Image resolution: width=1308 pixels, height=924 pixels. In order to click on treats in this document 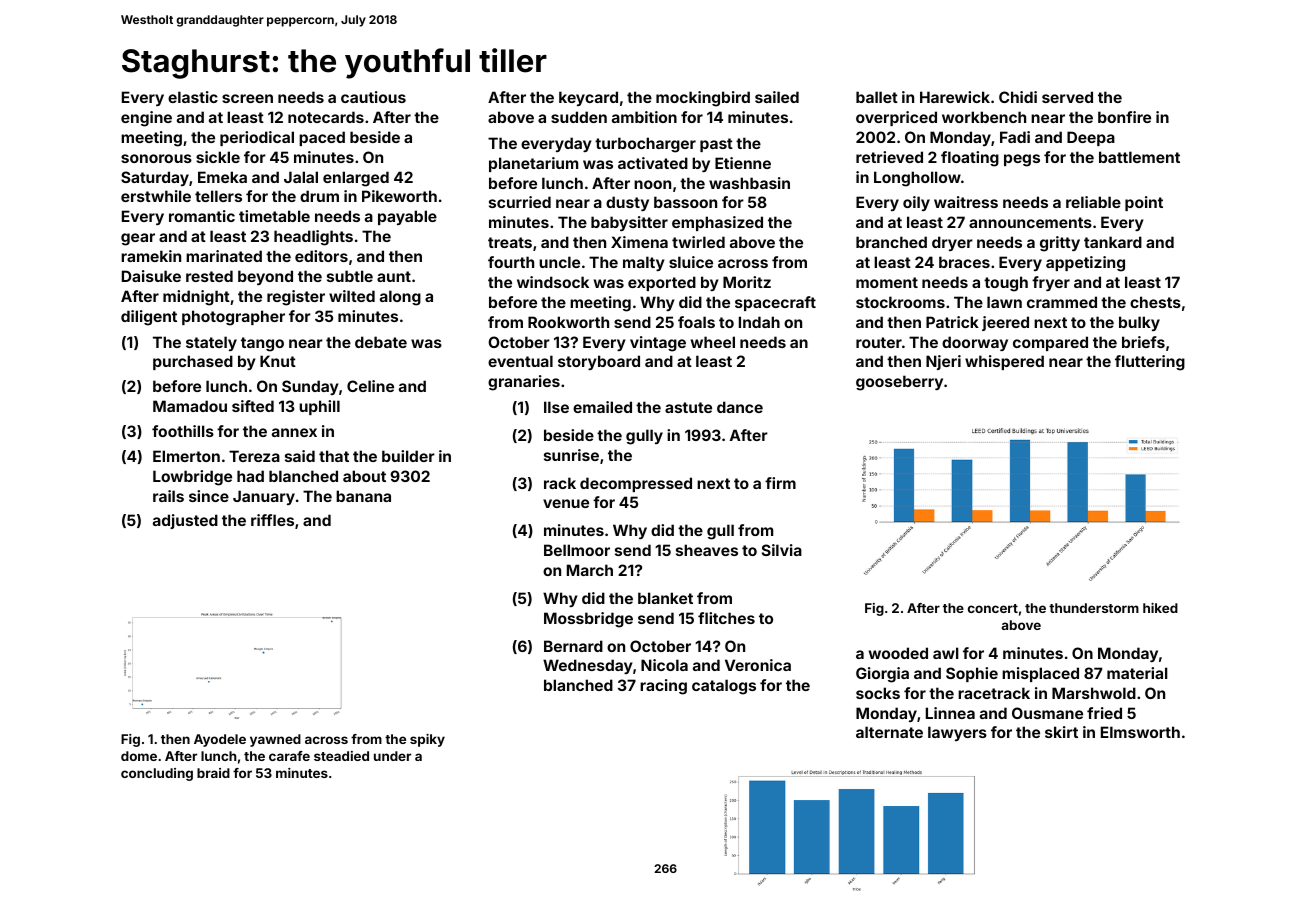, I will do `click(510, 242)`.
